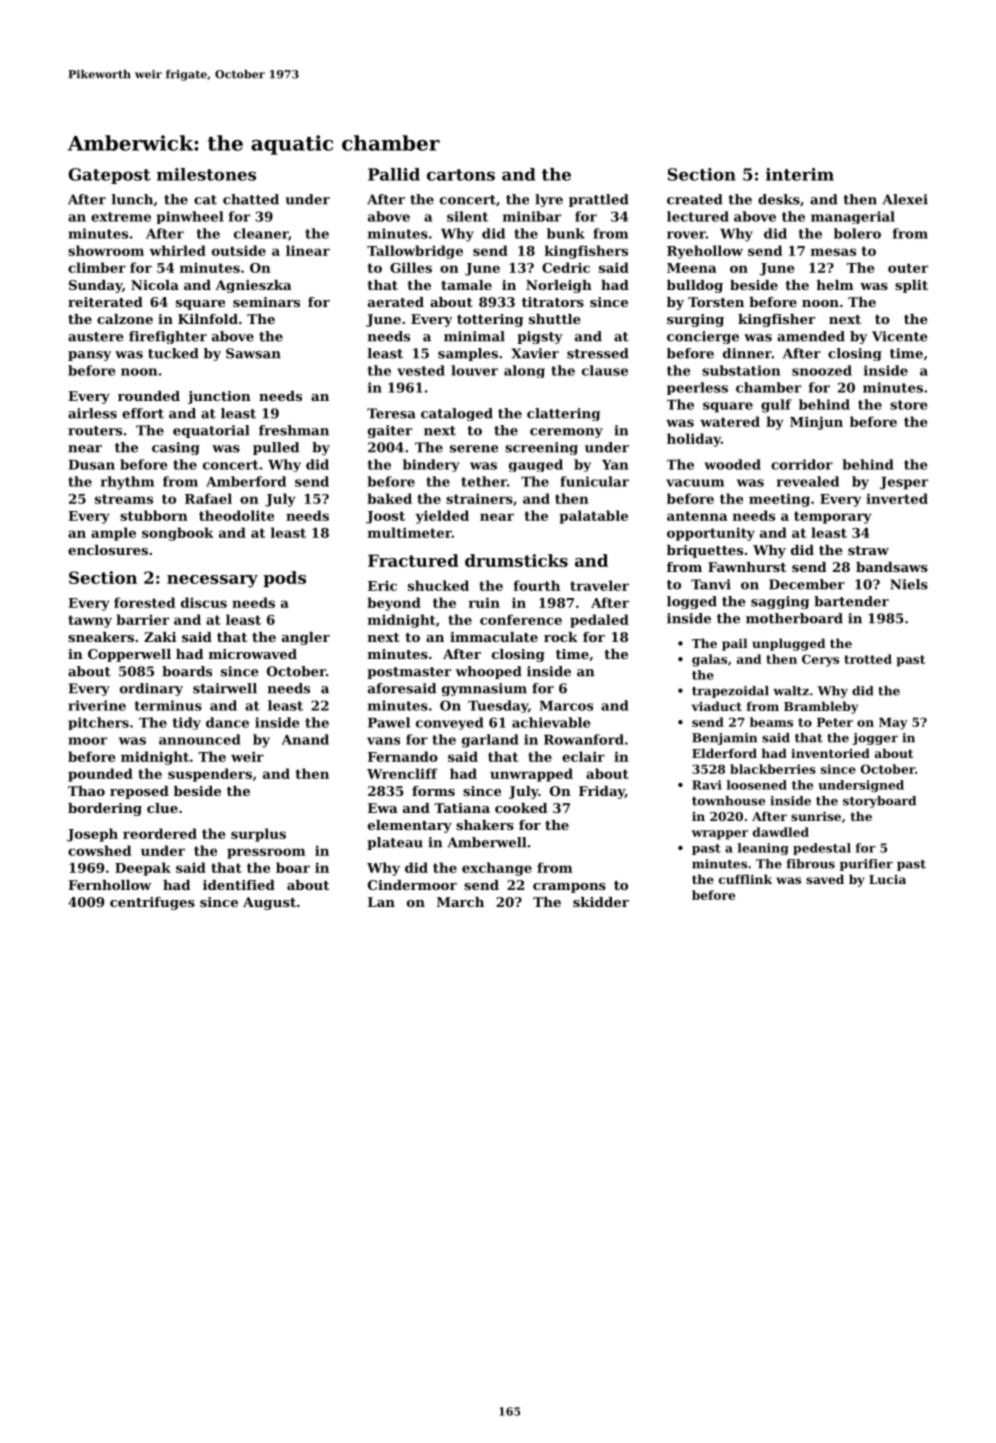 The height and width of the image is (1443, 996). I want to click on palatable, so click(593, 517).
